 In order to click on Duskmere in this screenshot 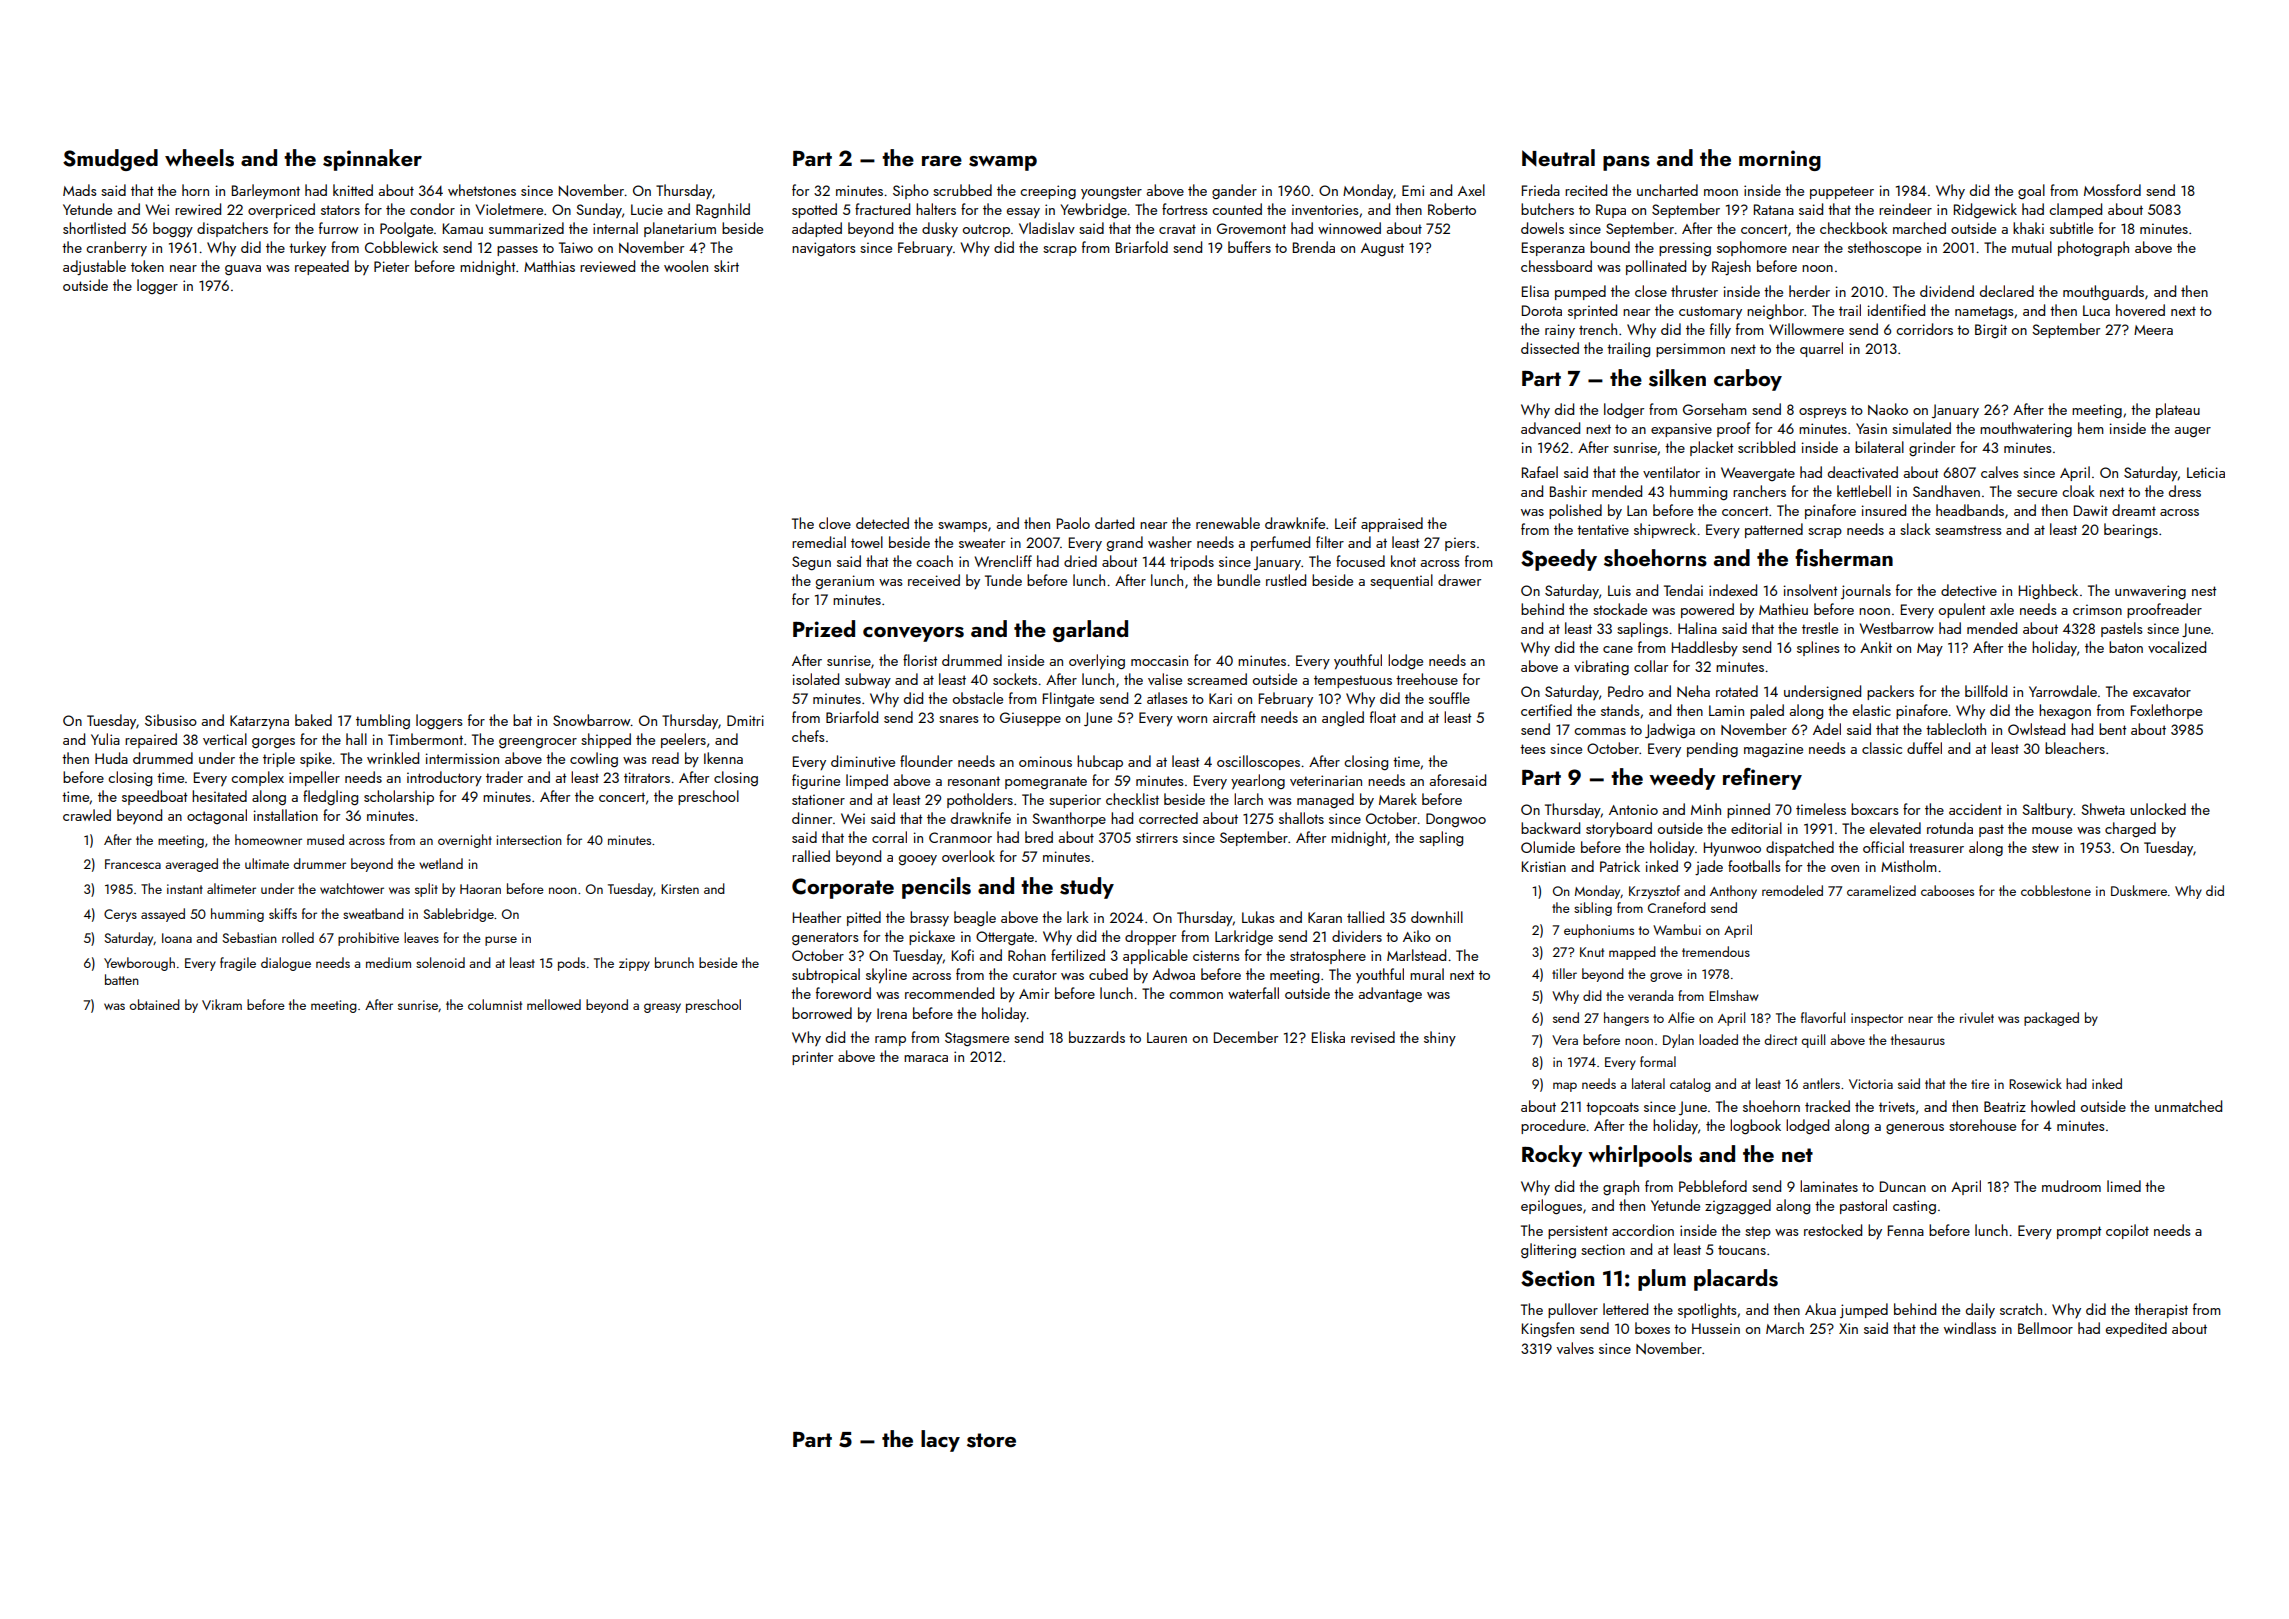, I will do `click(2139, 890)`.
